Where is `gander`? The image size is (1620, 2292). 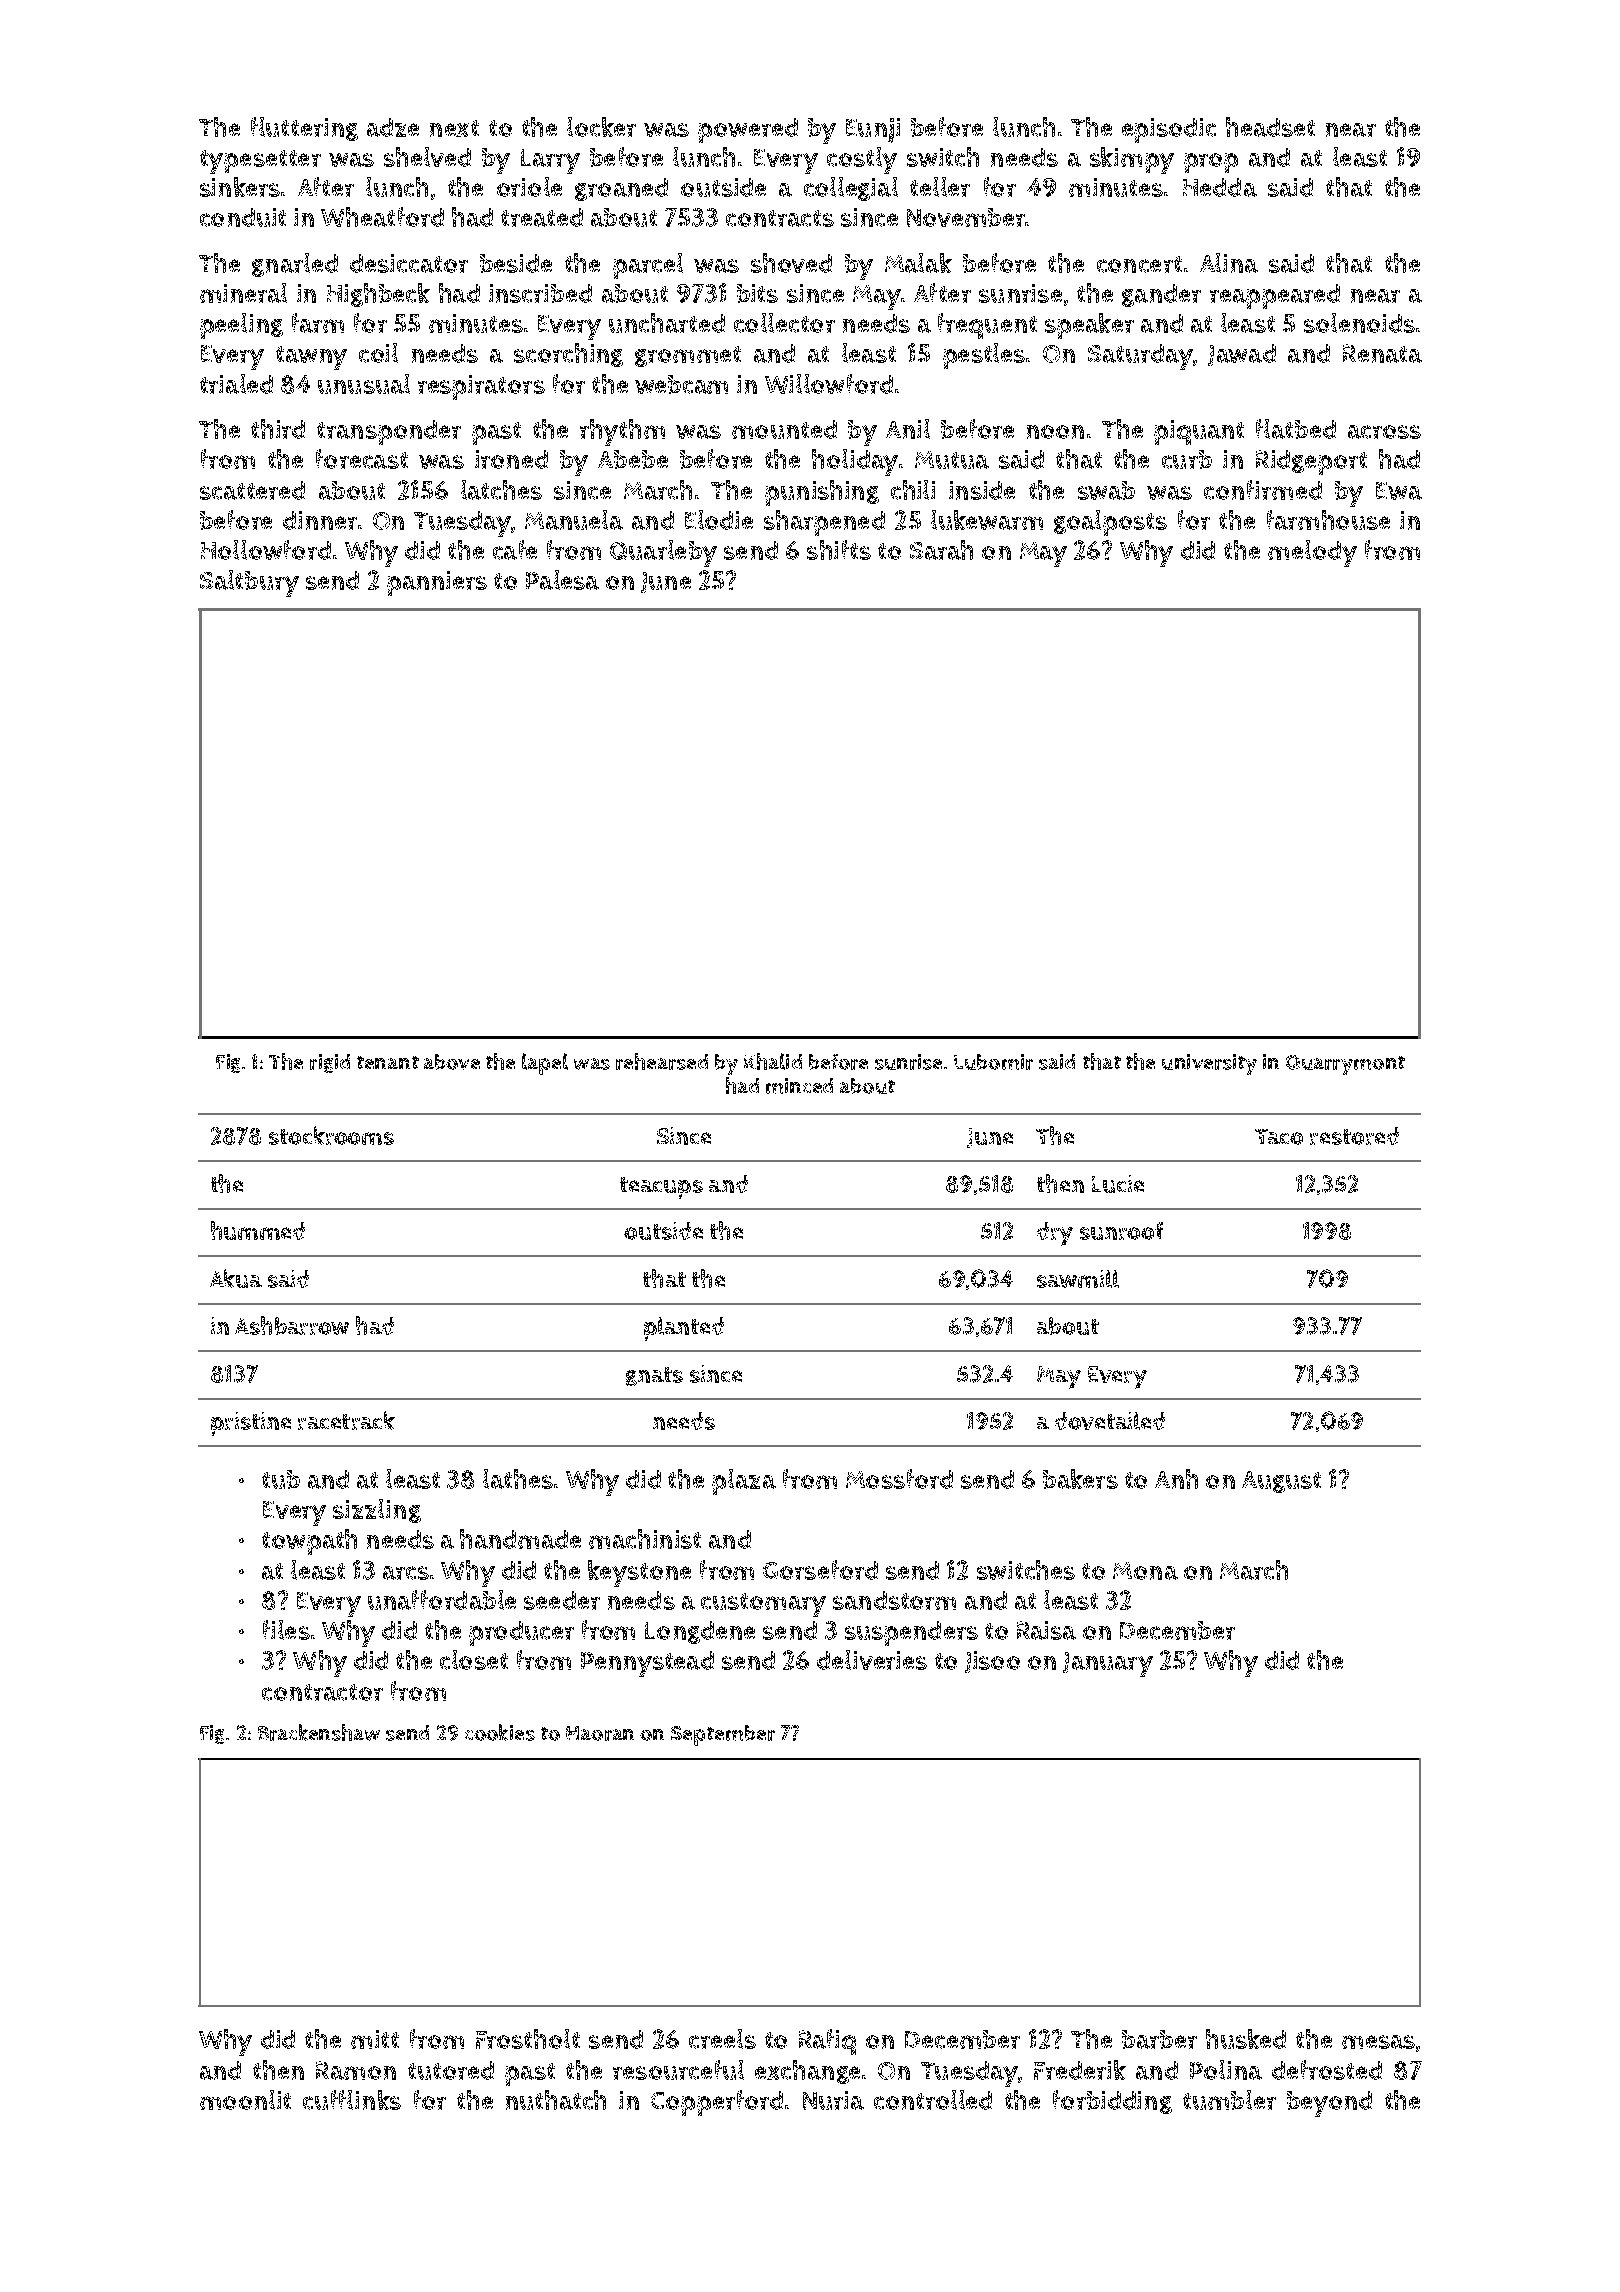 gander is located at coordinates (1161, 295).
